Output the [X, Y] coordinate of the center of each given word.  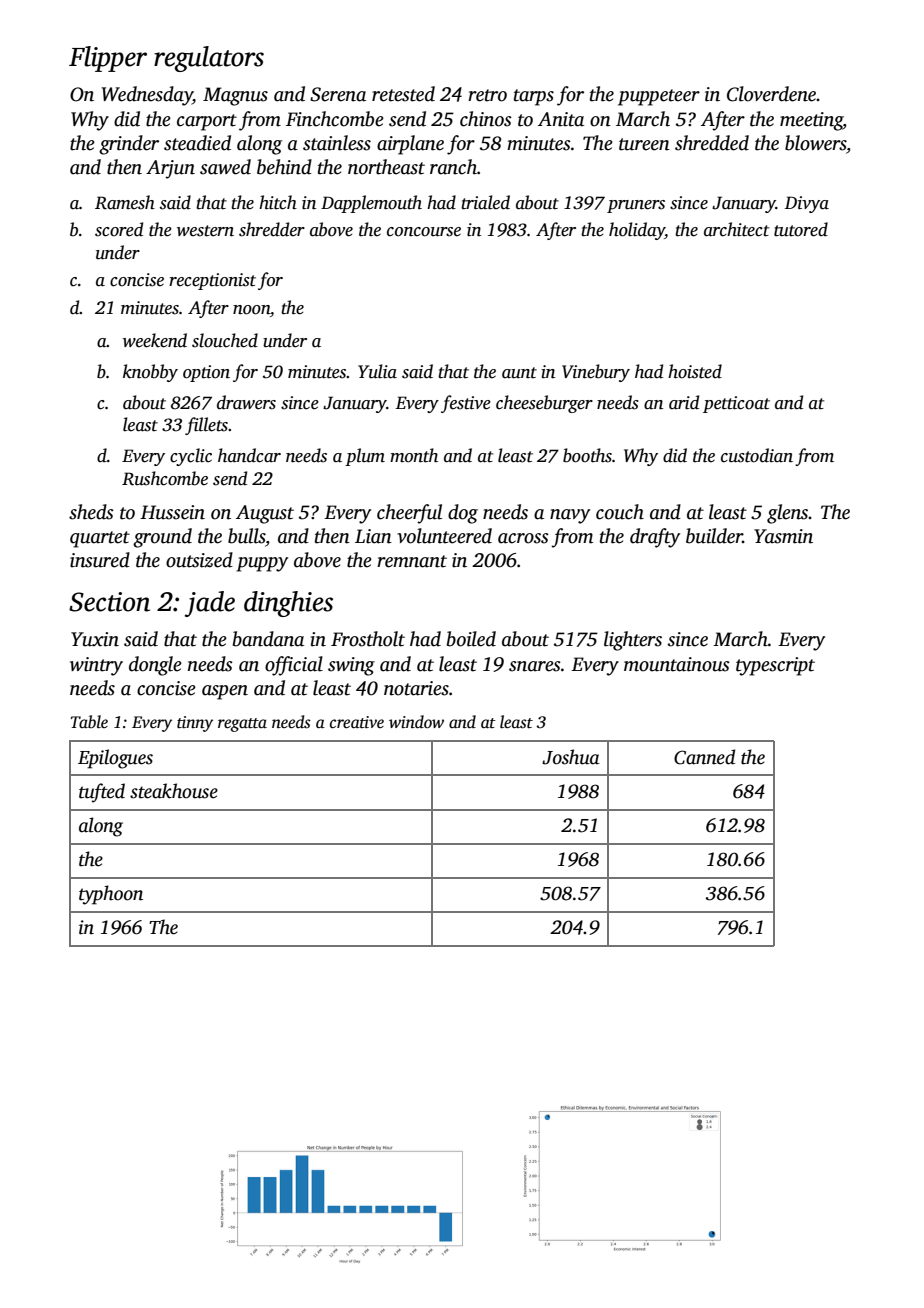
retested [403, 94]
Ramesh [125, 202]
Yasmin [783, 536]
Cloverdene [772, 94]
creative [357, 722]
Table [89, 722]
